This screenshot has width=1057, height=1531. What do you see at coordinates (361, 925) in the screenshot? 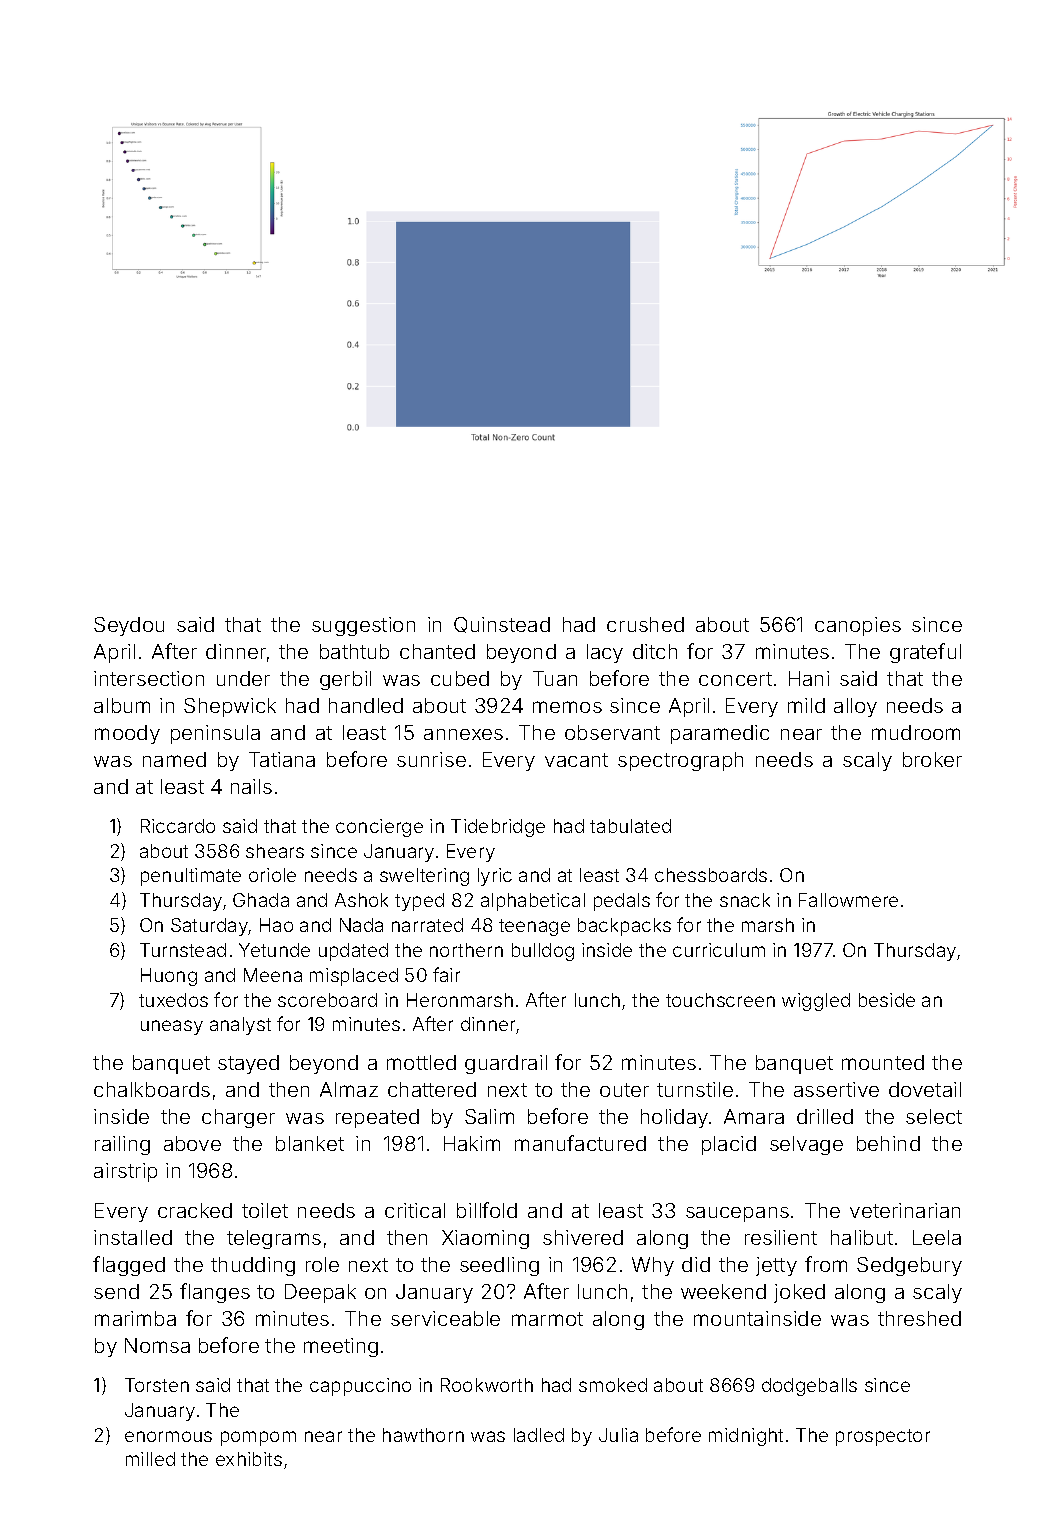
I see `Nada` at bounding box center [361, 925].
